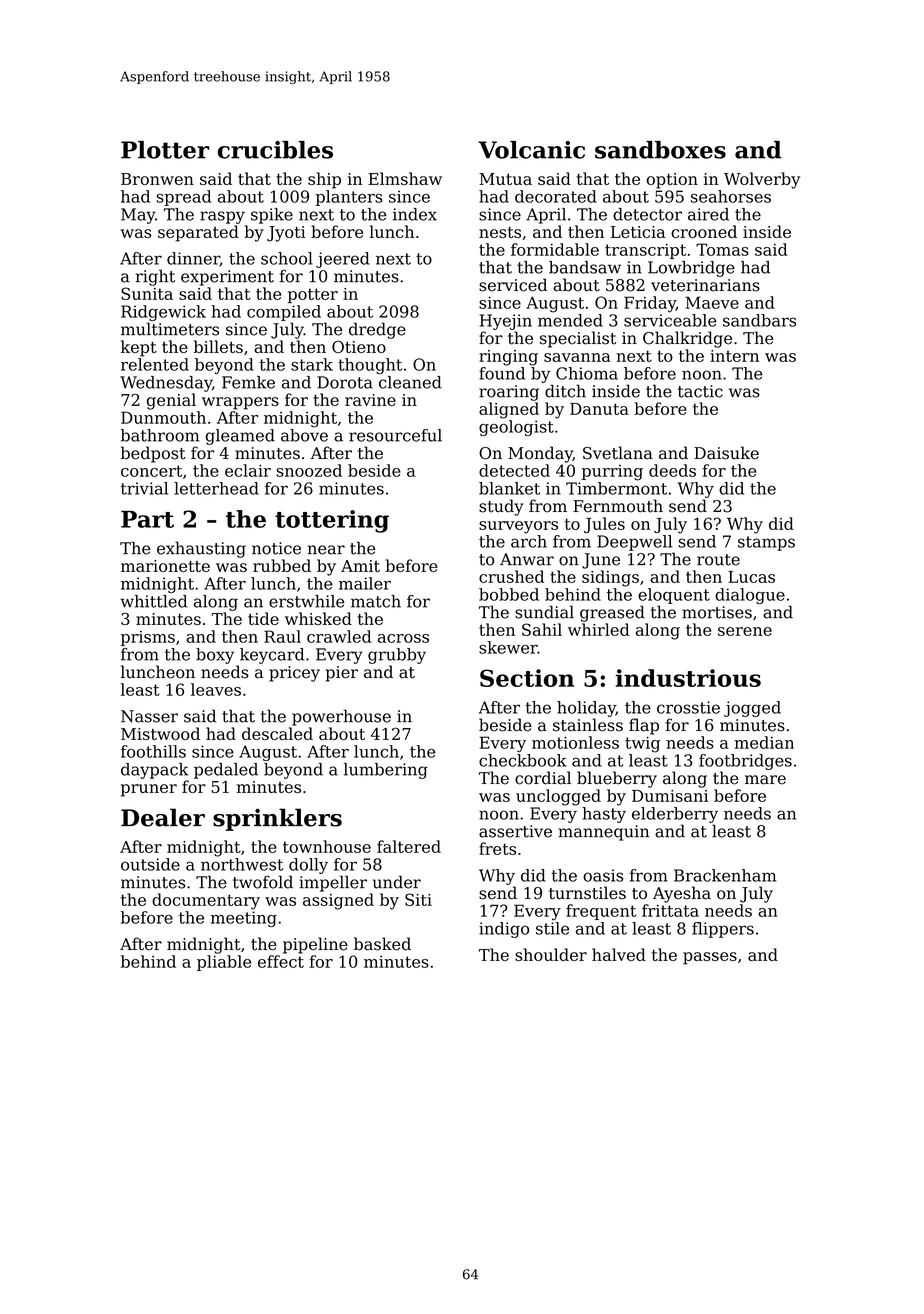 The height and width of the page is (1314, 924). Describe the element at coordinates (642, 745) in the page. I see `twig` at that location.
